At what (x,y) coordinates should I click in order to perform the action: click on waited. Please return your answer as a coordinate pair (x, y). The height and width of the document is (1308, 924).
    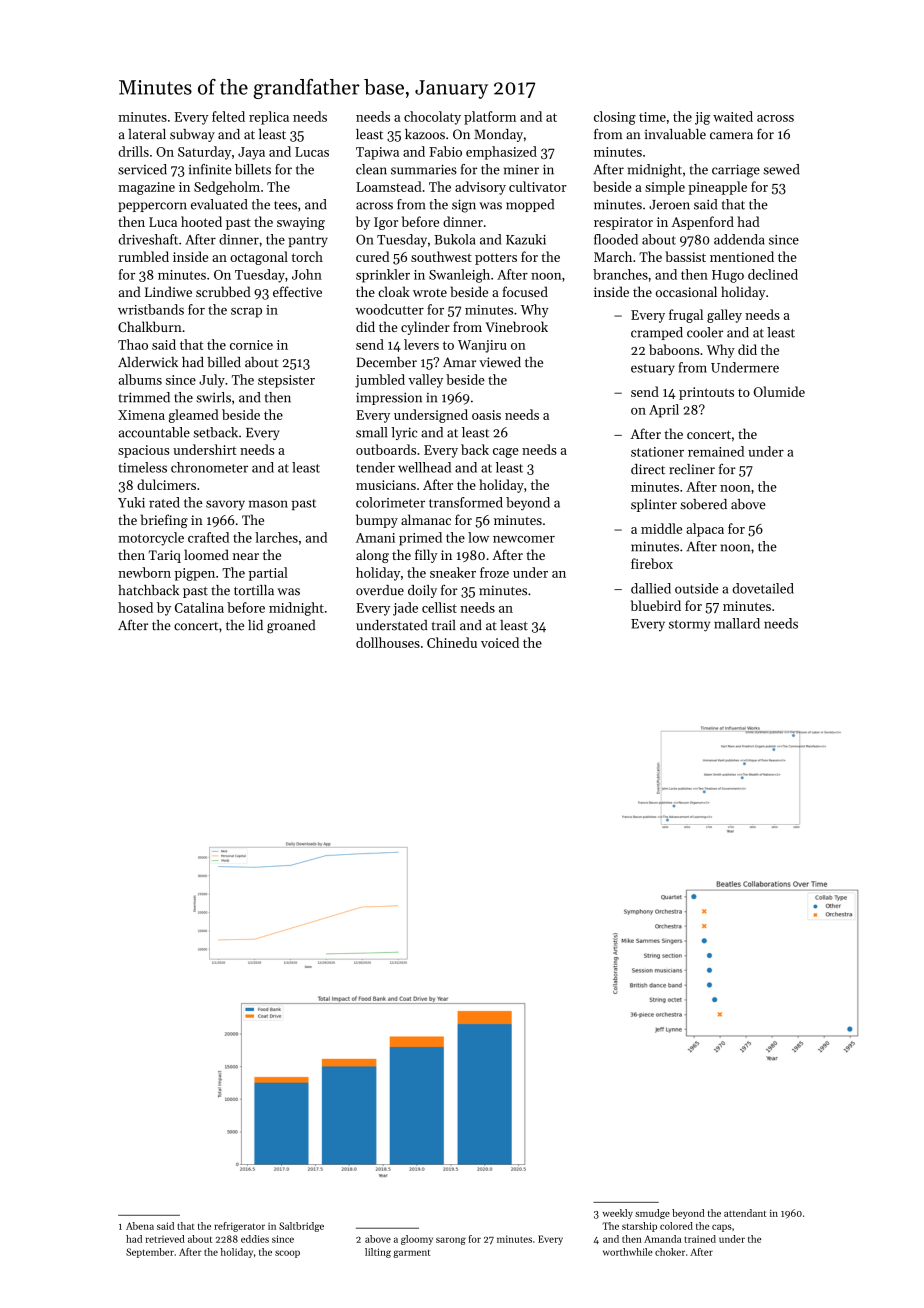
    Looking at the image, I should click on (733, 116).
